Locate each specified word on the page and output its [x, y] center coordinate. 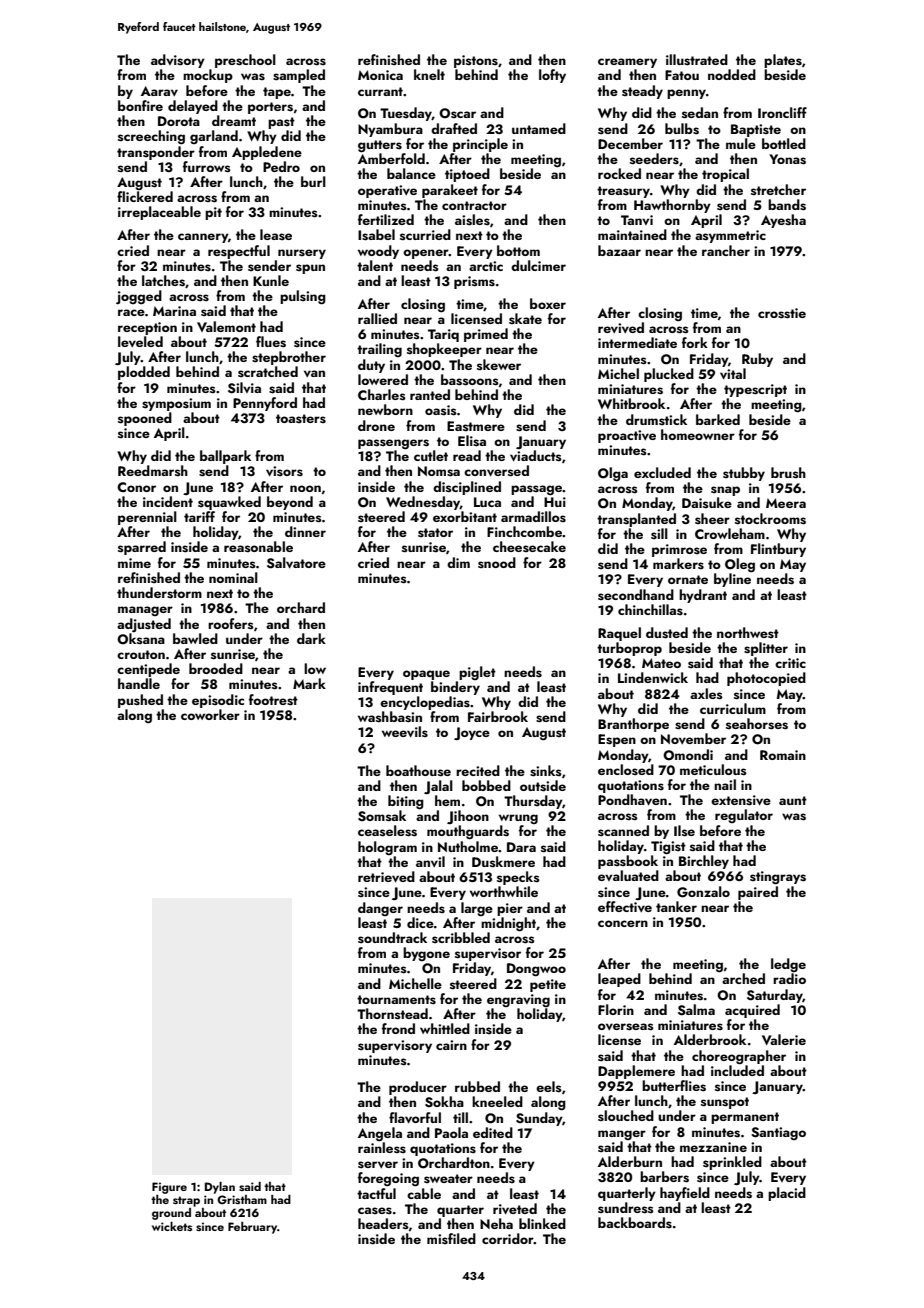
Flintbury [778, 550]
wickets [172, 1226]
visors [284, 471]
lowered [383, 379]
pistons [476, 61]
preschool [245, 61]
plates [783, 61]
